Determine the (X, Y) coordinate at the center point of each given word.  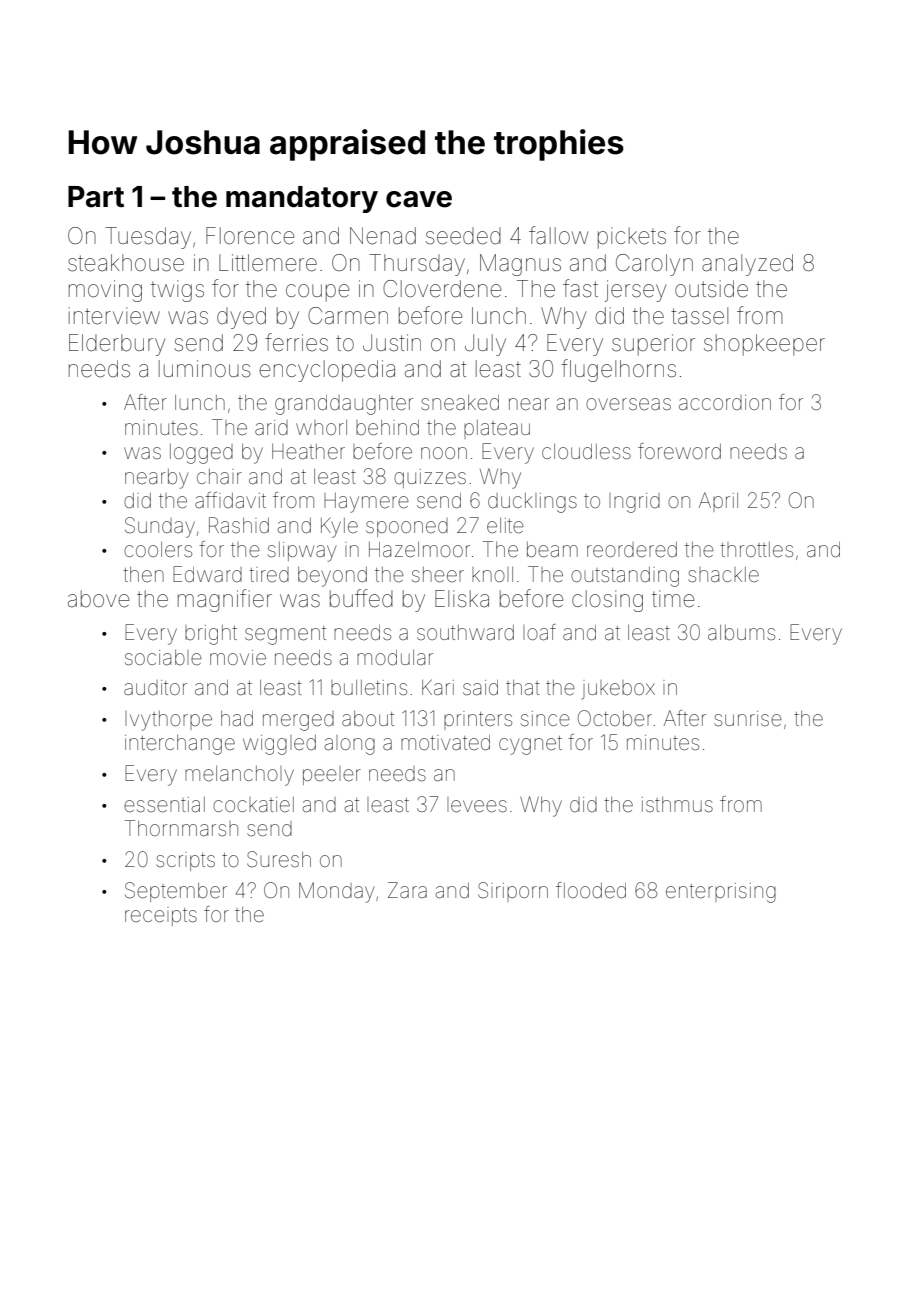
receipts (161, 916)
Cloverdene (442, 289)
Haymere (366, 503)
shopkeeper (764, 345)
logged (201, 454)
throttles (756, 549)
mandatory (302, 199)
